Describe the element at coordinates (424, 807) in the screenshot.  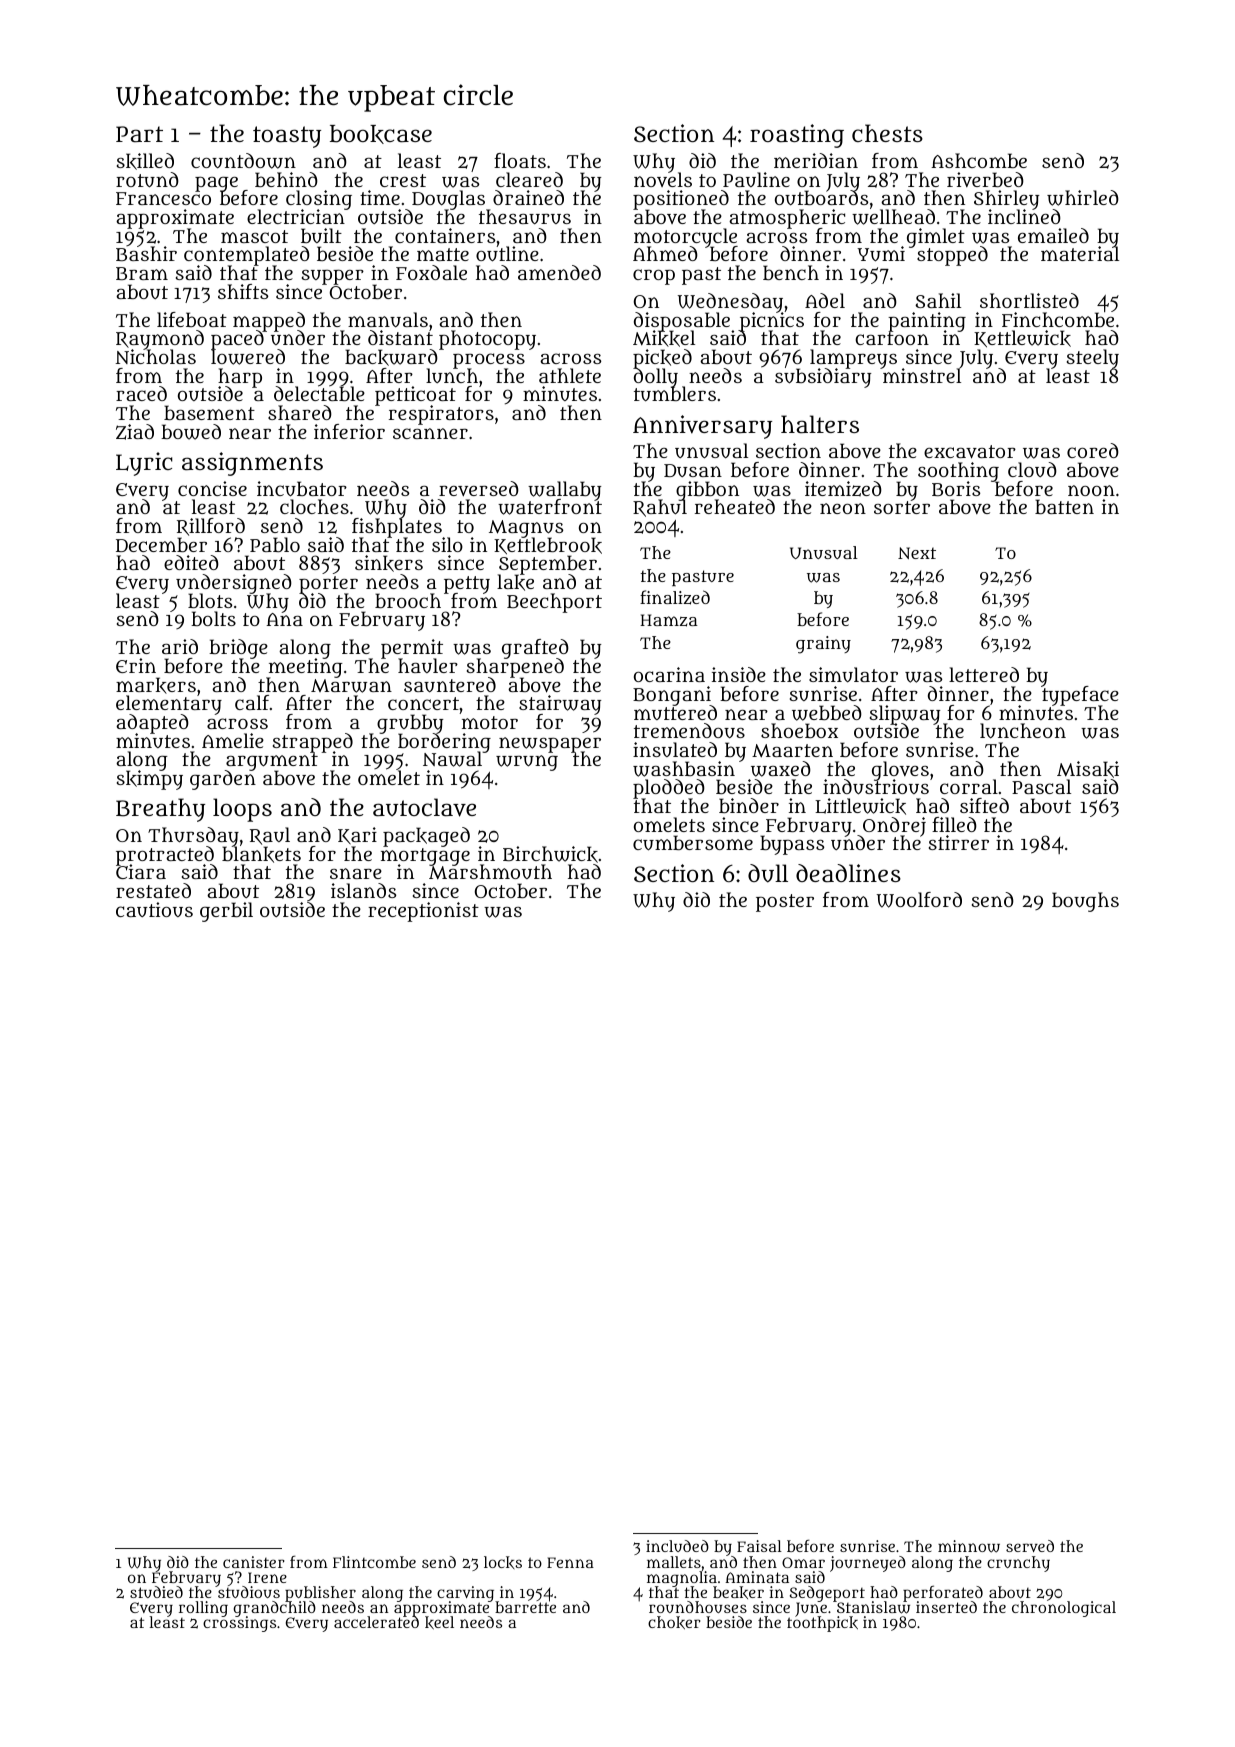
I see `autoclave` at that location.
